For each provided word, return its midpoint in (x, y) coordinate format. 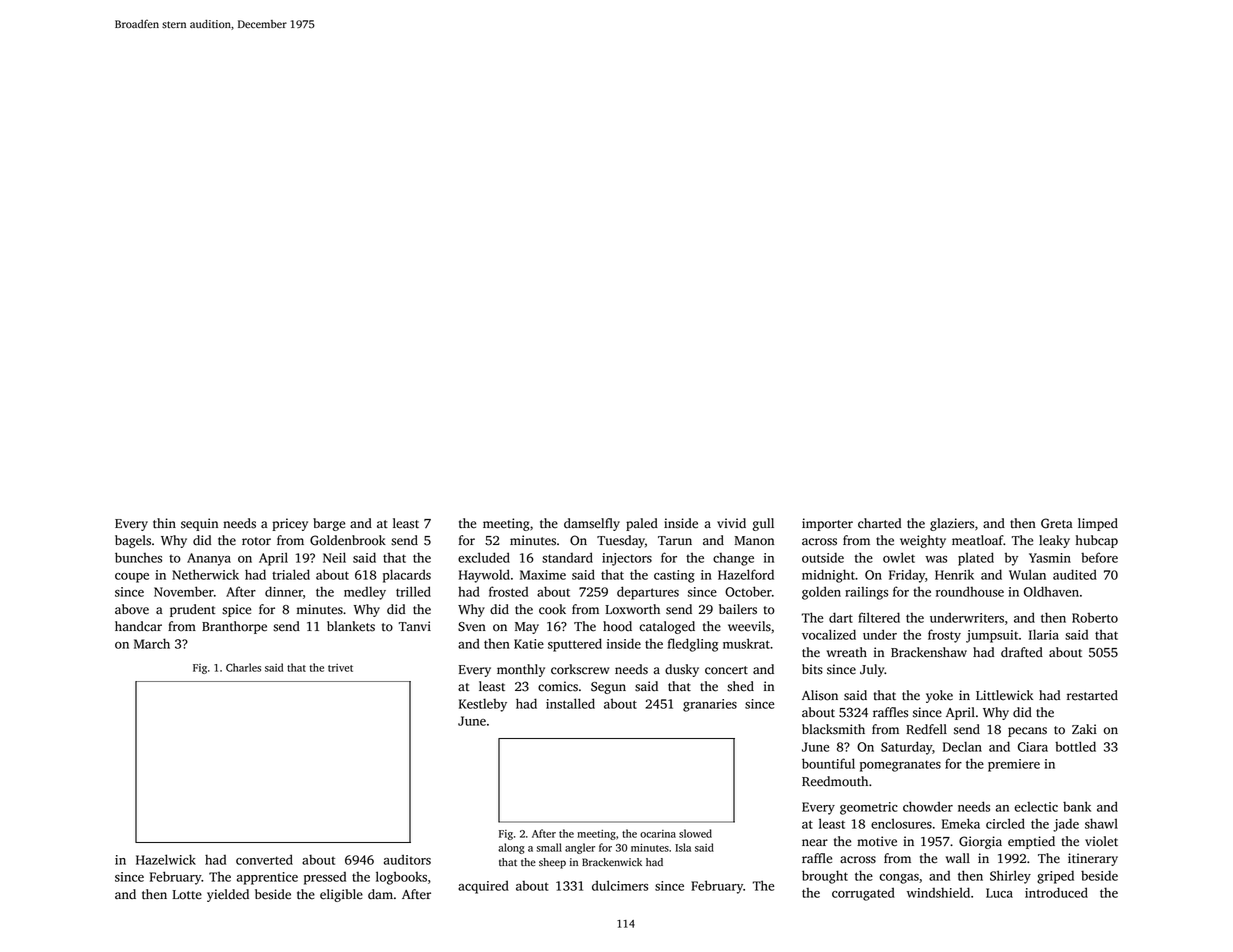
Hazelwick (166, 859)
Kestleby (483, 705)
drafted (1022, 652)
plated (976, 559)
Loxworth (632, 609)
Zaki (1084, 729)
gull (763, 524)
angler (580, 848)
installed (570, 703)
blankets (351, 626)
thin (164, 523)
